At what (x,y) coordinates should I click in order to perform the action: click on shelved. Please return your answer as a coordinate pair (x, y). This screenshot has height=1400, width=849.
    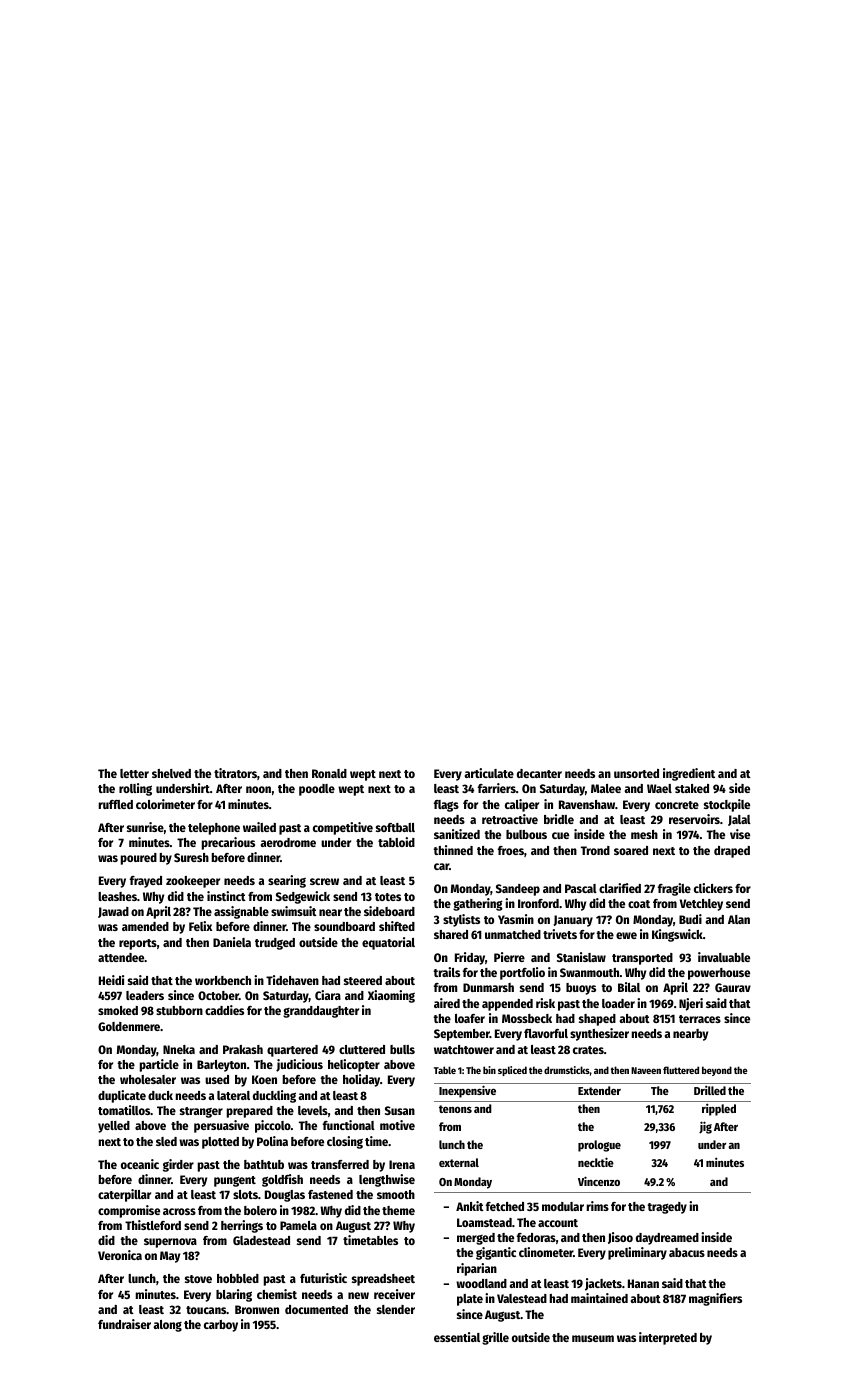
    Looking at the image, I should click on (171, 773).
